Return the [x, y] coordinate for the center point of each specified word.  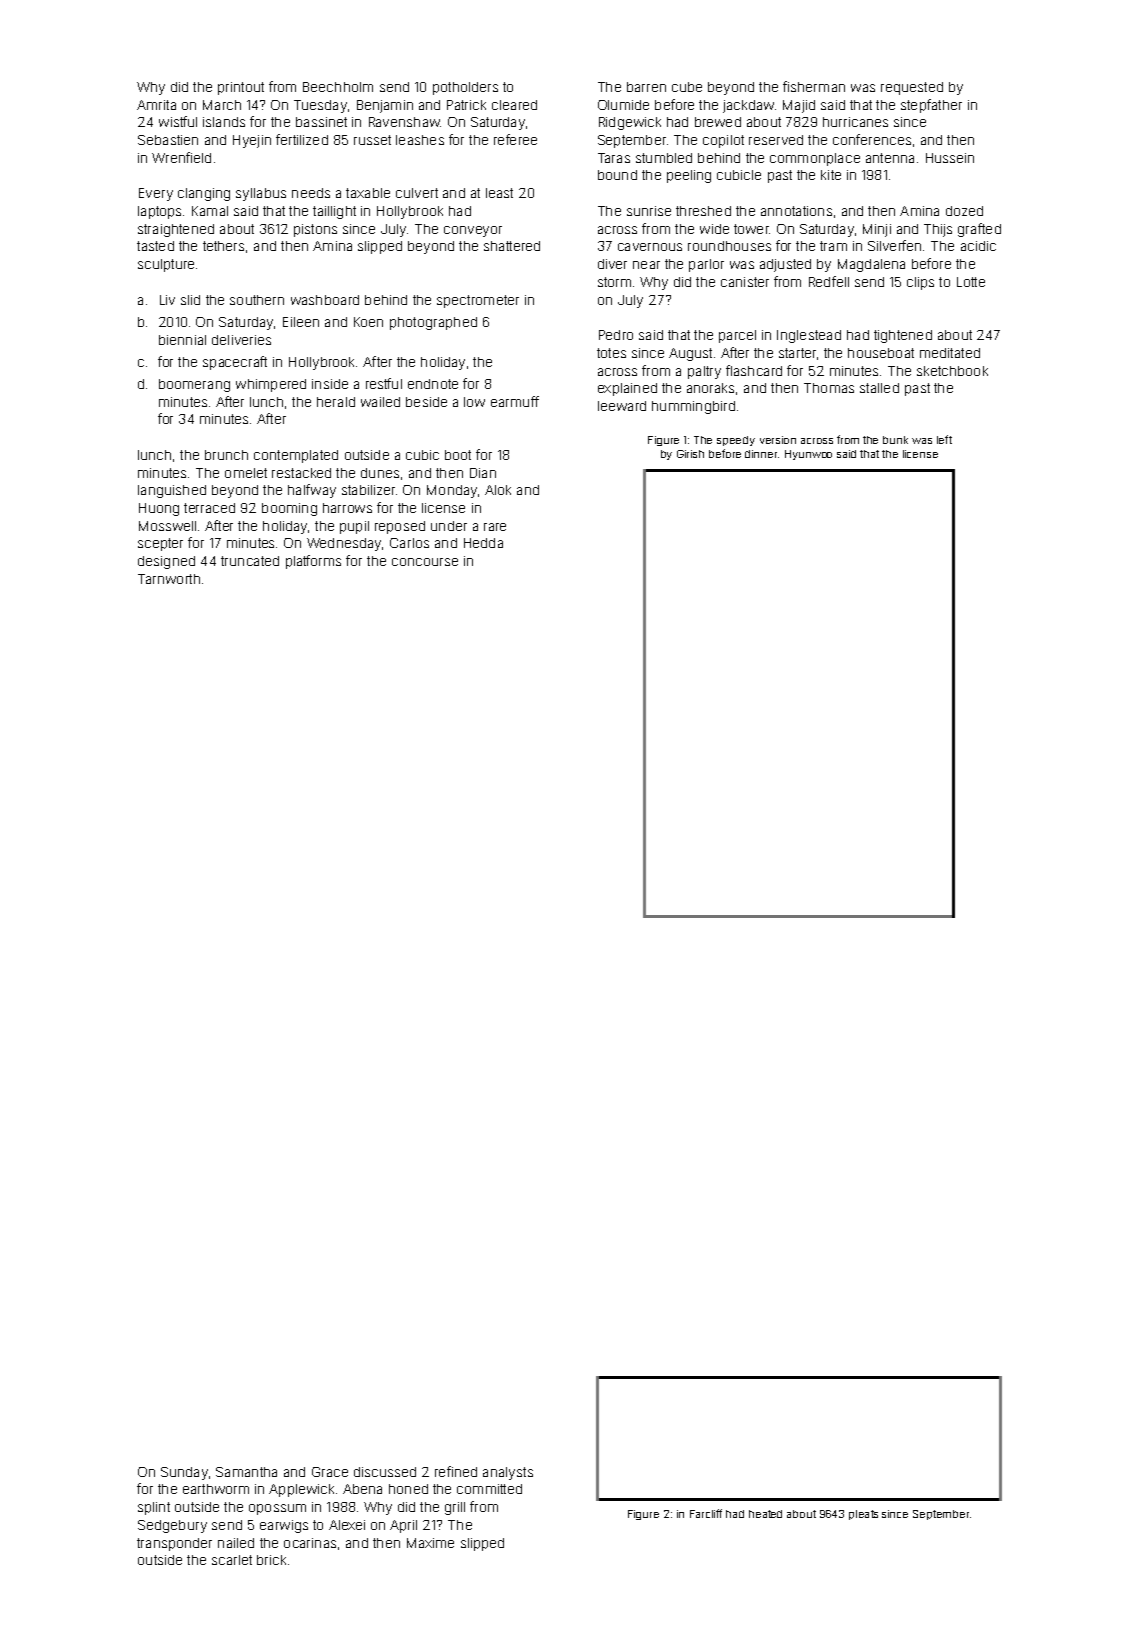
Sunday [184, 1473]
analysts [508, 1473]
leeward [622, 406]
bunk [895, 440]
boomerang [194, 385]
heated [765, 1514]
